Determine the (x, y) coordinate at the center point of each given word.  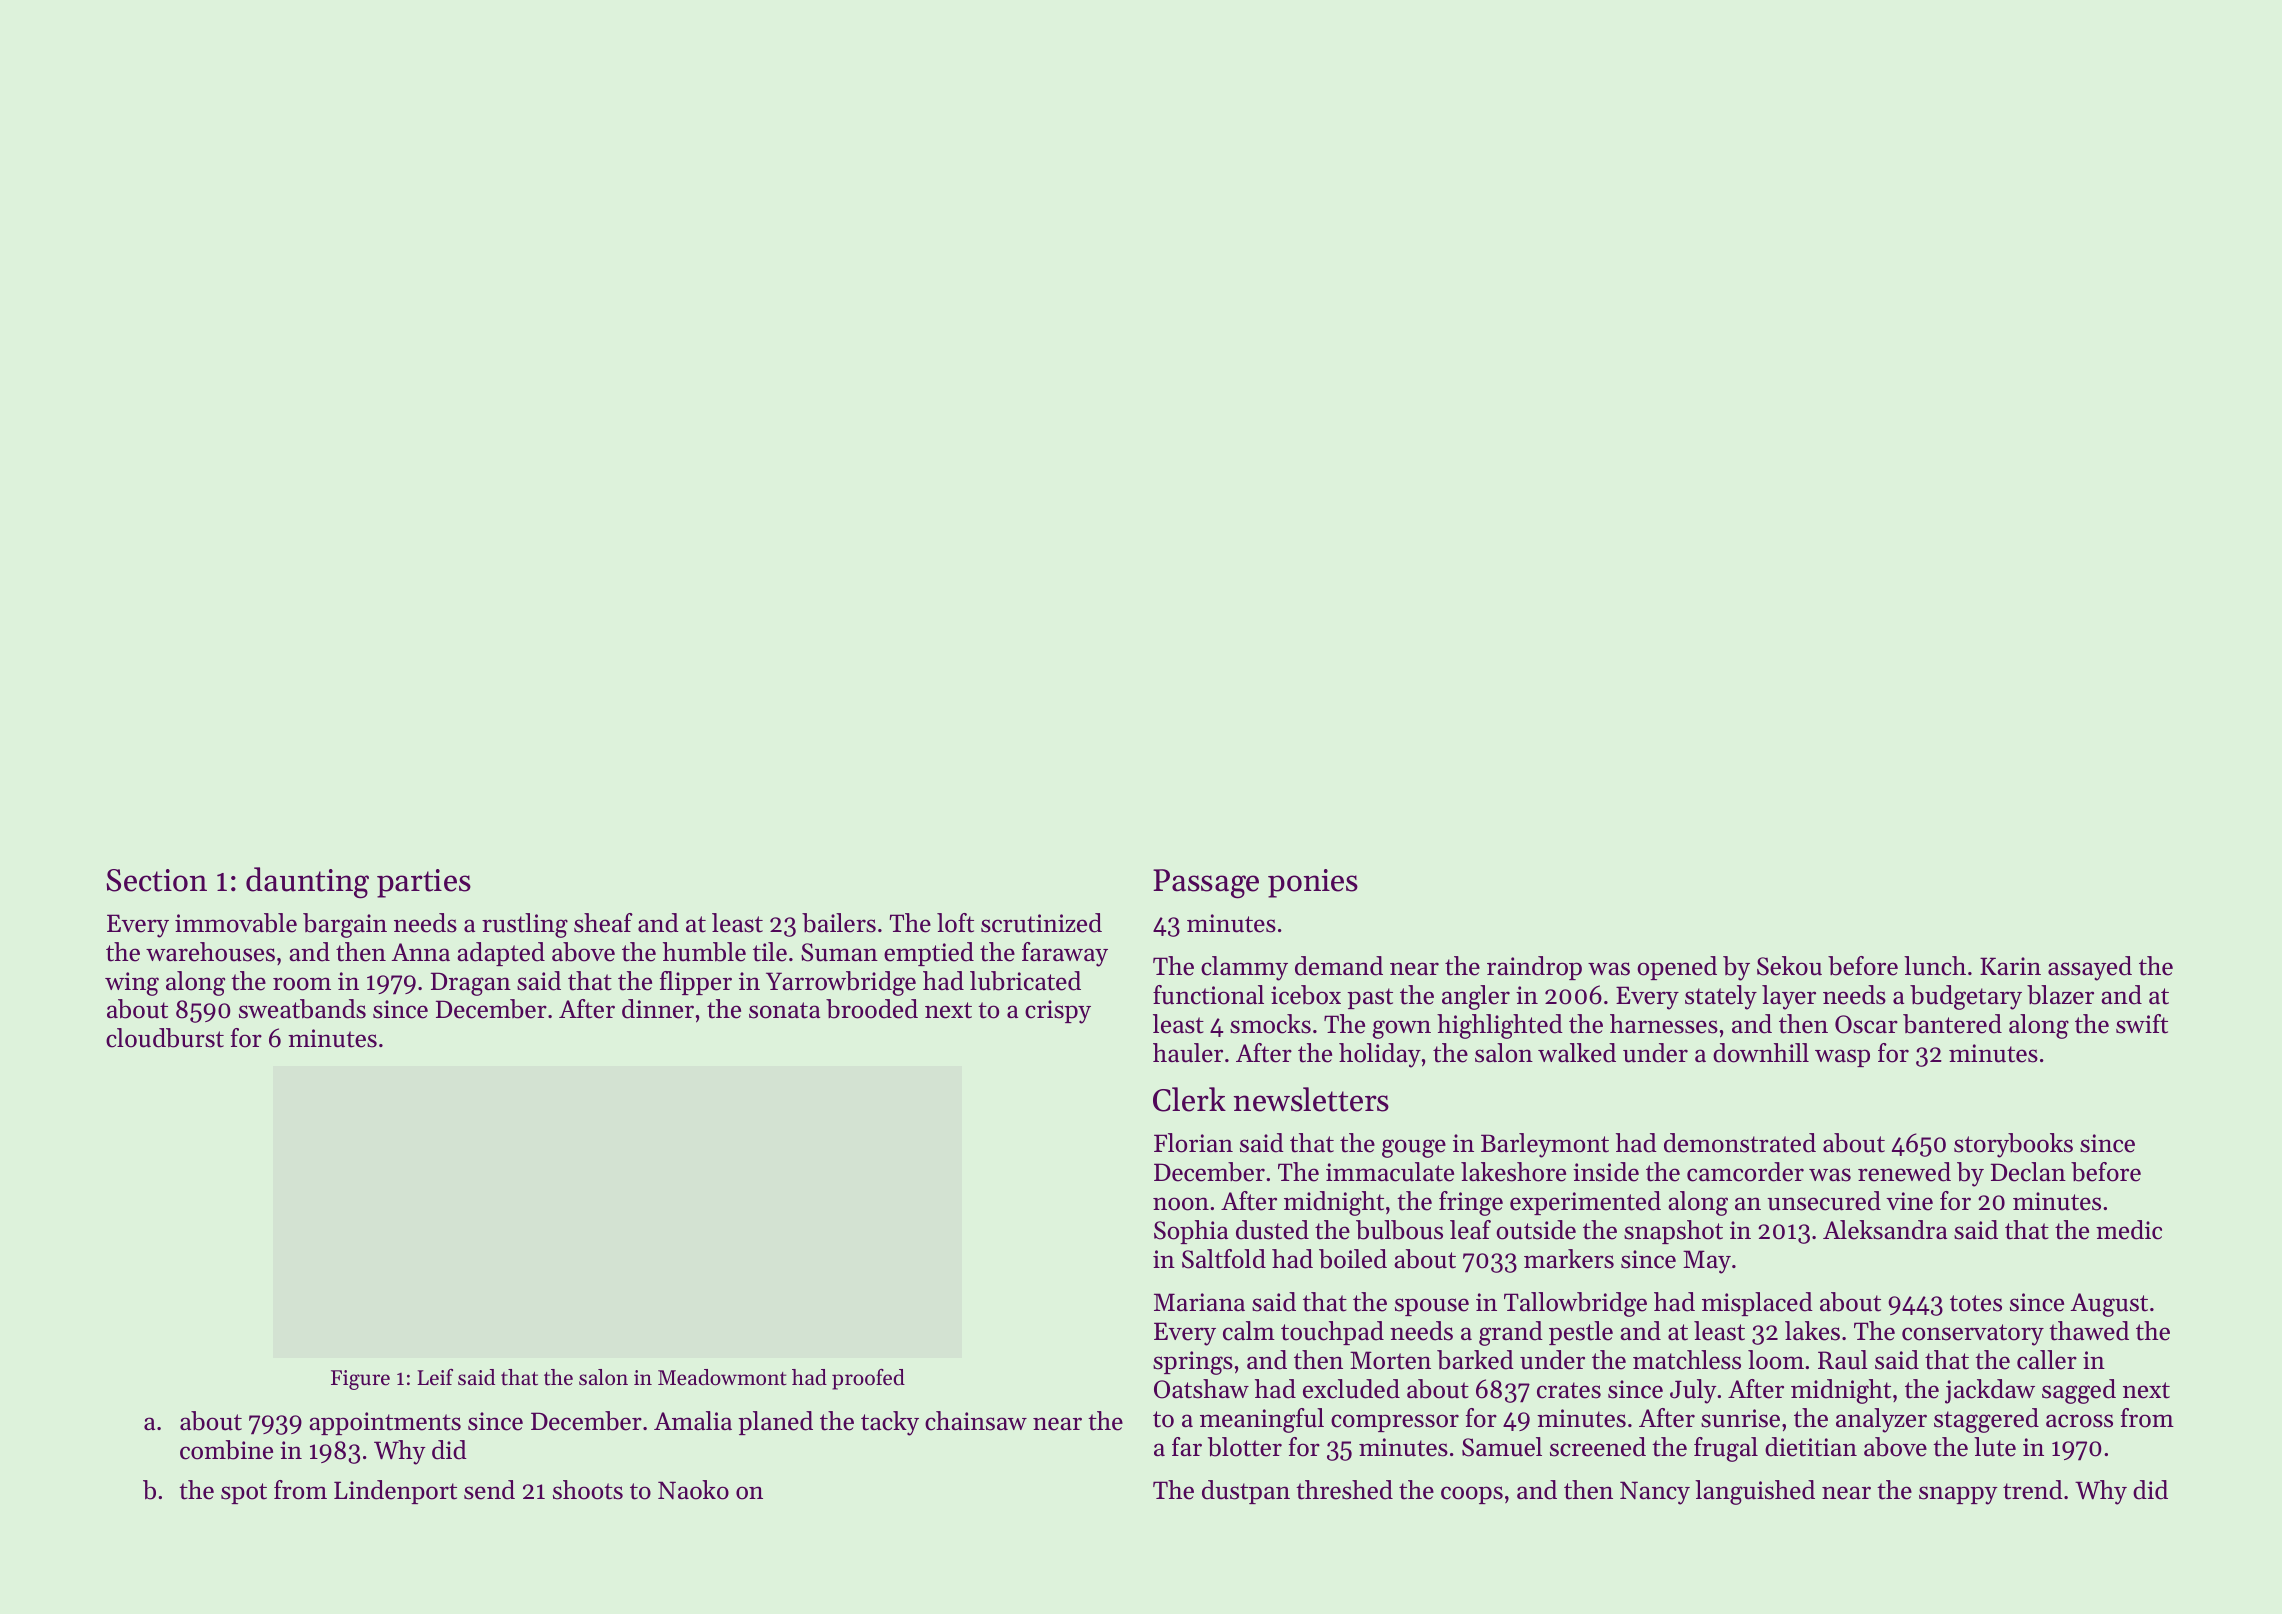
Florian (1193, 1143)
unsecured (1824, 1201)
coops (1472, 1495)
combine (226, 1450)
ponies (1313, 883)
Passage (1206, 884)
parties (424, 883)
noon (1181, 1204)
